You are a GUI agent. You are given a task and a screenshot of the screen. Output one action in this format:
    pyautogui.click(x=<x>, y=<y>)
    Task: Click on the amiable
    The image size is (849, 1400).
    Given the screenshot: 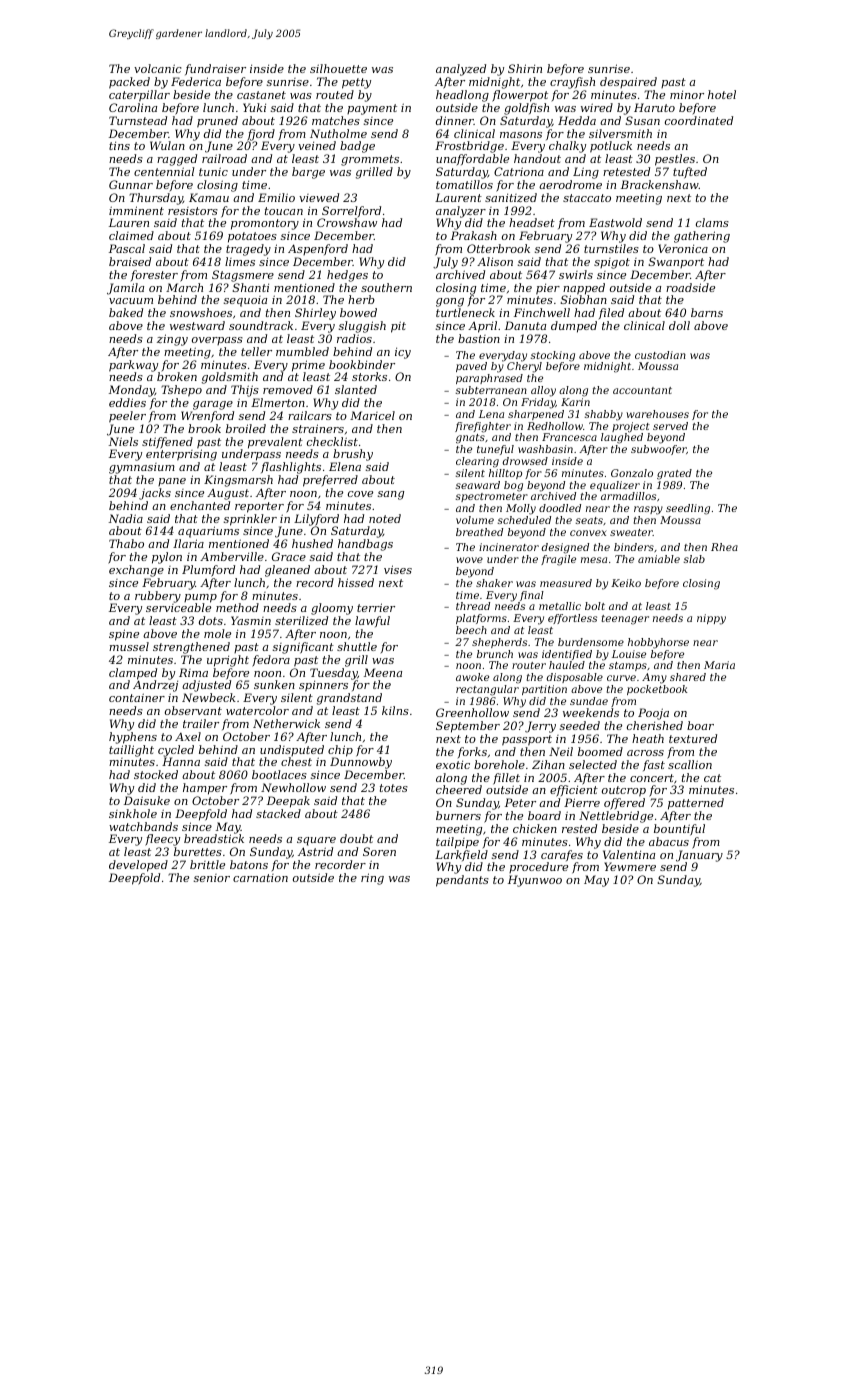 What is the action you would take?
    pyautogui.click(x=659, y=559)
